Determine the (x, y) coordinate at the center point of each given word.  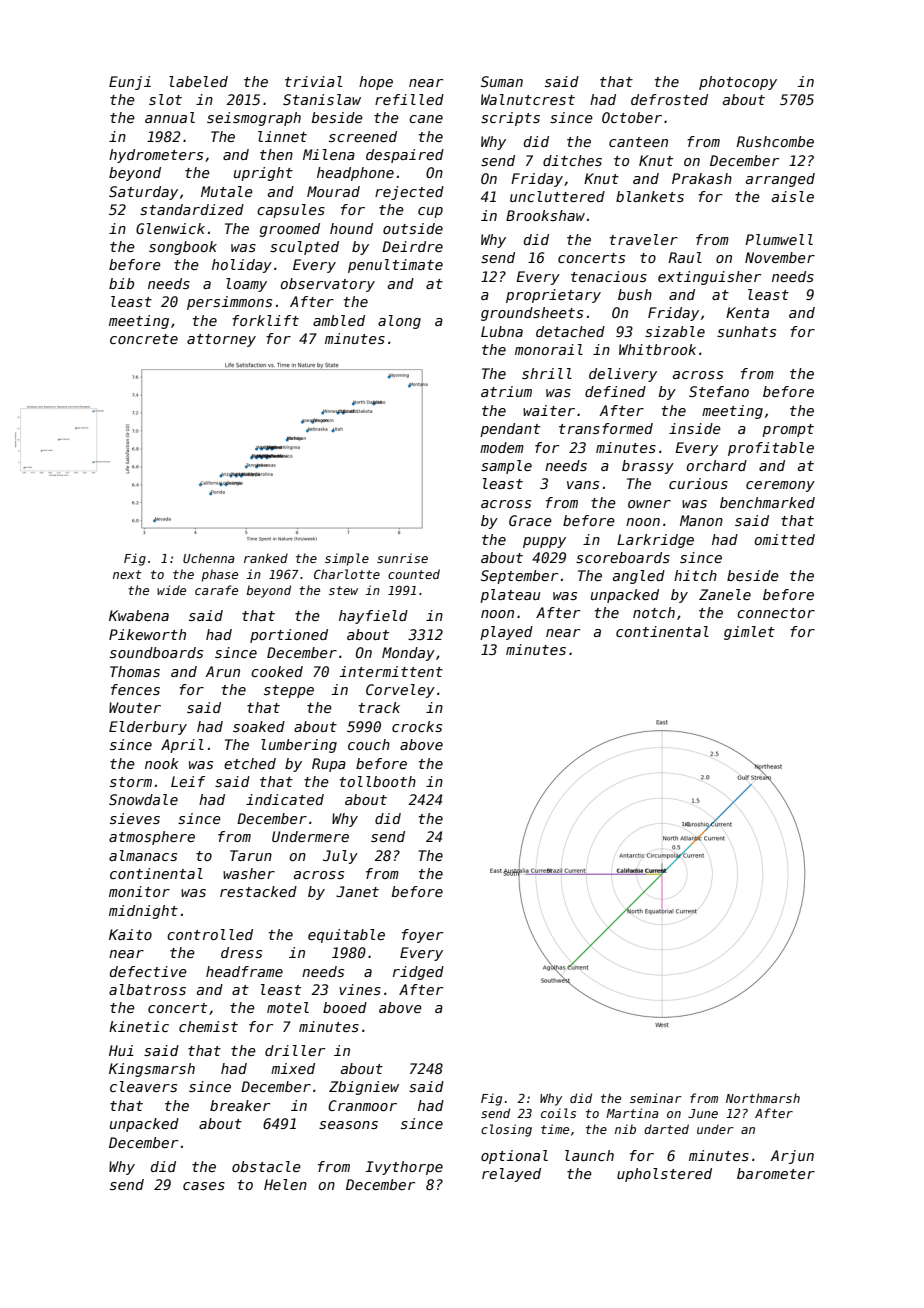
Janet (357, 891)
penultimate (395, 266)
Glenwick (170, 228)
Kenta (747, 312)
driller (295, 1050)
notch (654, 612)
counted (414, 574)
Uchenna (209, 558)
